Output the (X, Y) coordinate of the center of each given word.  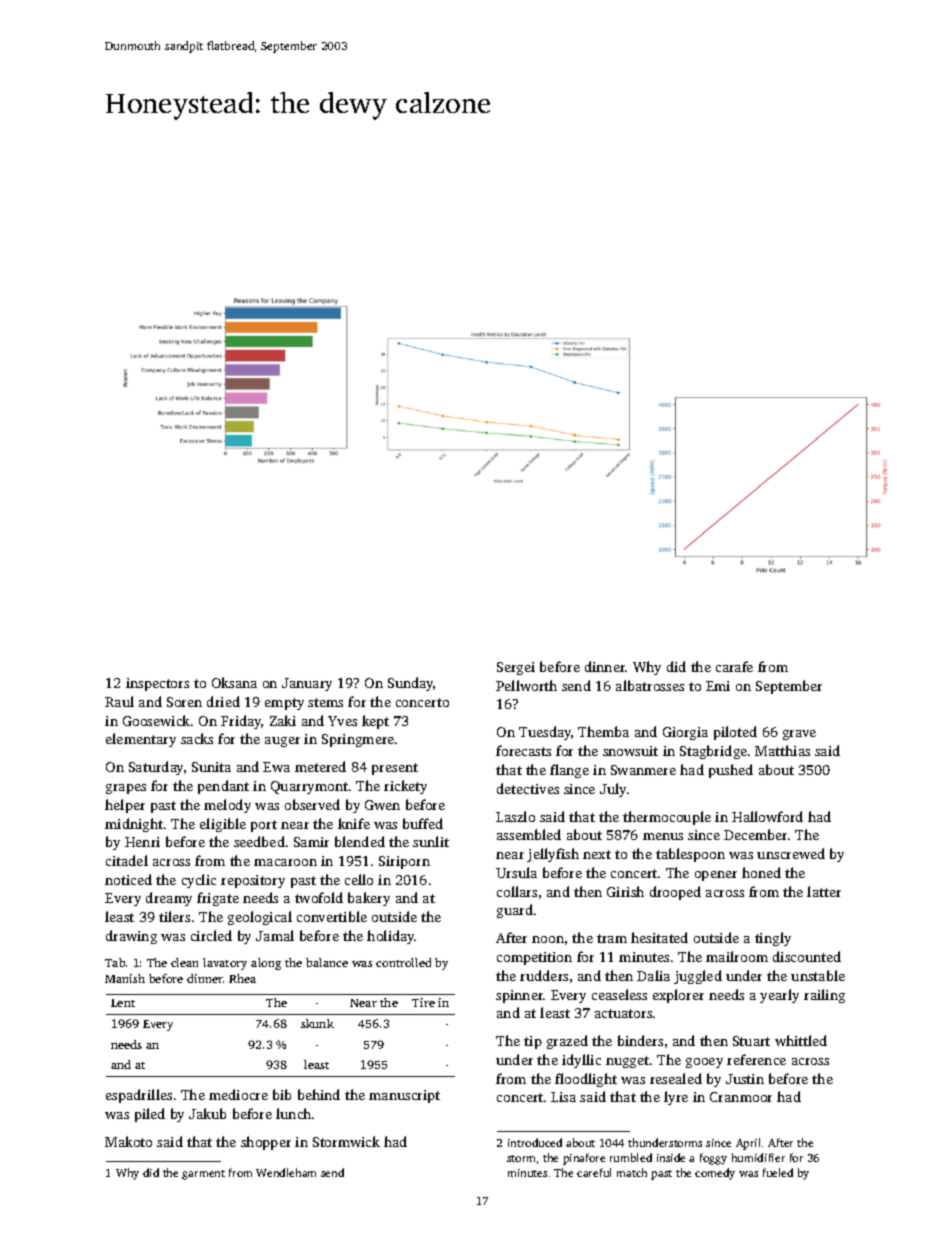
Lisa (563, 1097)
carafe (734, 666)
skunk (317, 1023)
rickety (405, 787)
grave (799, 735)
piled (150, 1115)
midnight (134, 825)
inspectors (157, 684)
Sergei (516, 668)
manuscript (404, 1096)
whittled (801, 1040)
